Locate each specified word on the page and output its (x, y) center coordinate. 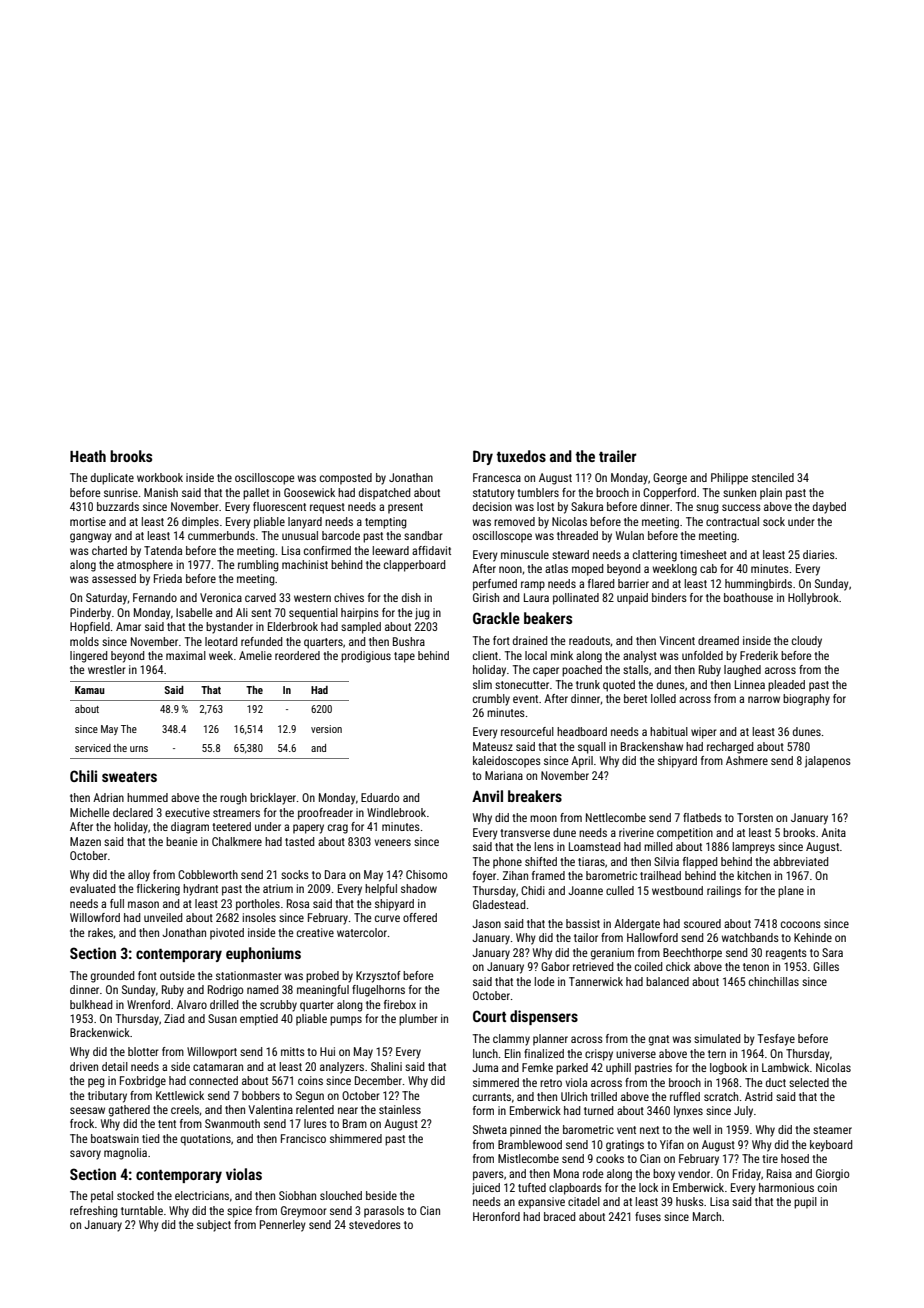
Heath (88, 456)
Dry (483, 457)
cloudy (807, 642)
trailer (618, 456)
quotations (206, 1140)
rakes (100, 932)
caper (546, 672)
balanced (667, 981)
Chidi (533, 890)
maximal (186, 655)
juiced (486, 1189)
